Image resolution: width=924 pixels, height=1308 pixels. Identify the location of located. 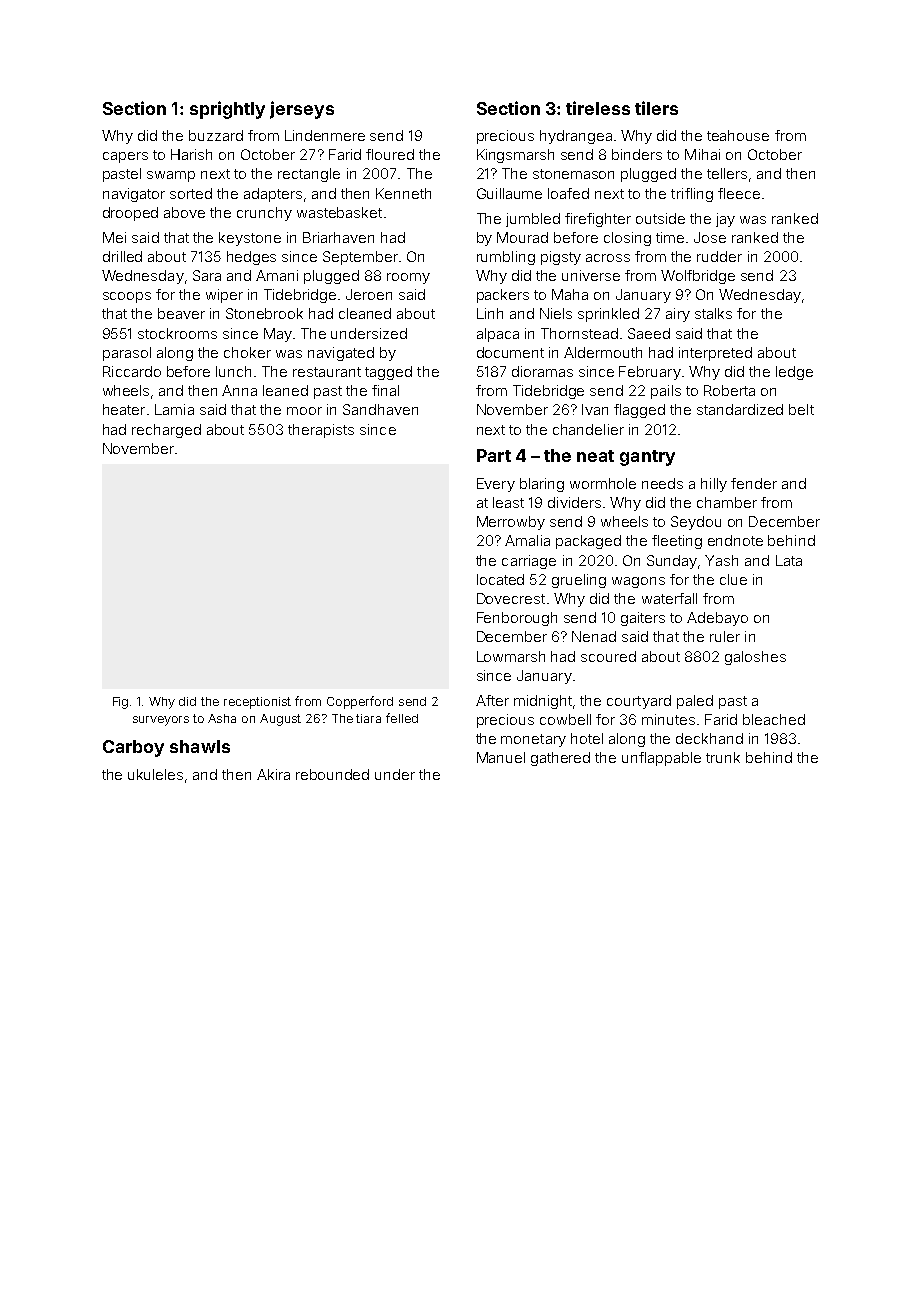
(500, 579).
